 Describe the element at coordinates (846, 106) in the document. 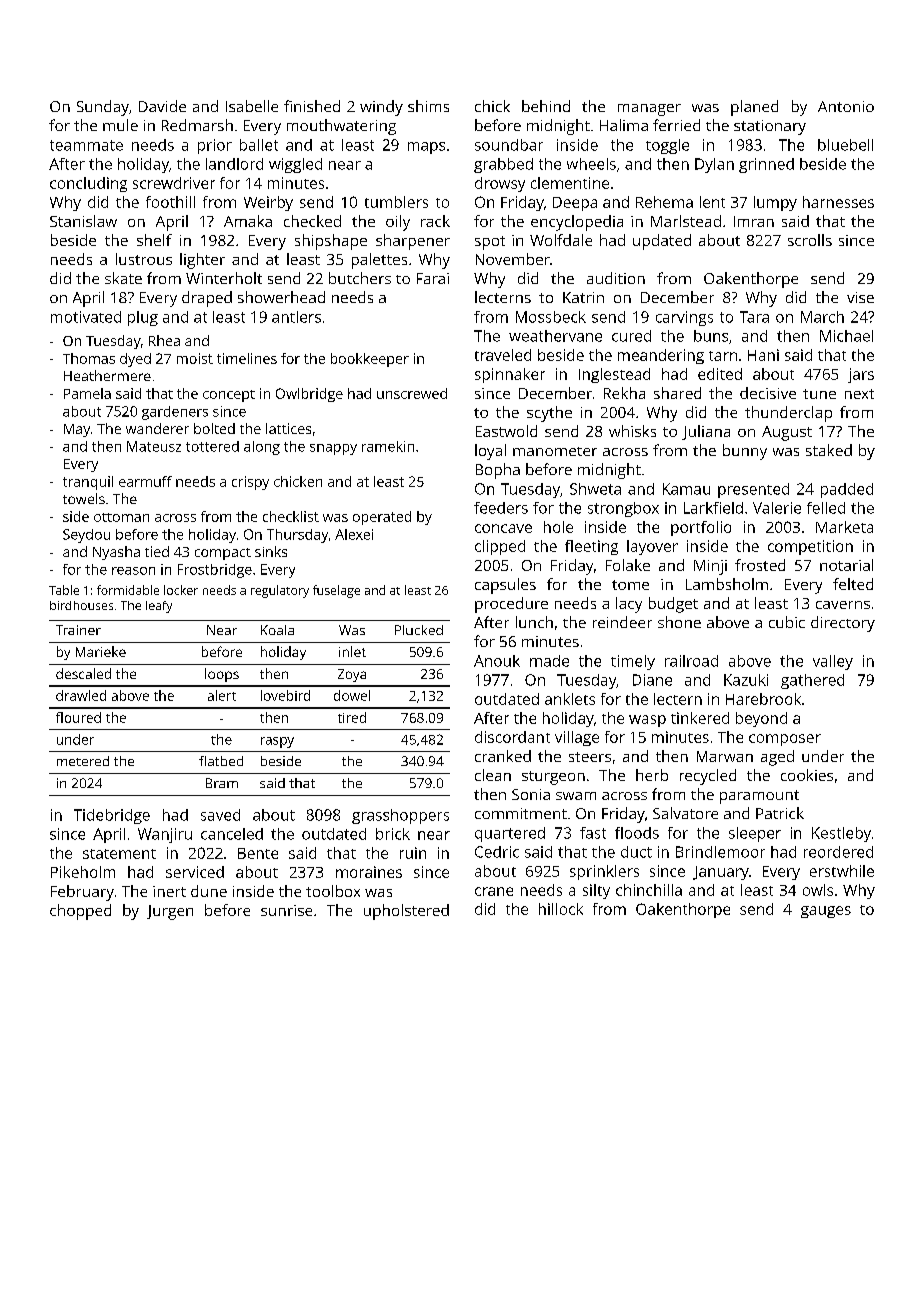

I see `Antonio` at that location.
